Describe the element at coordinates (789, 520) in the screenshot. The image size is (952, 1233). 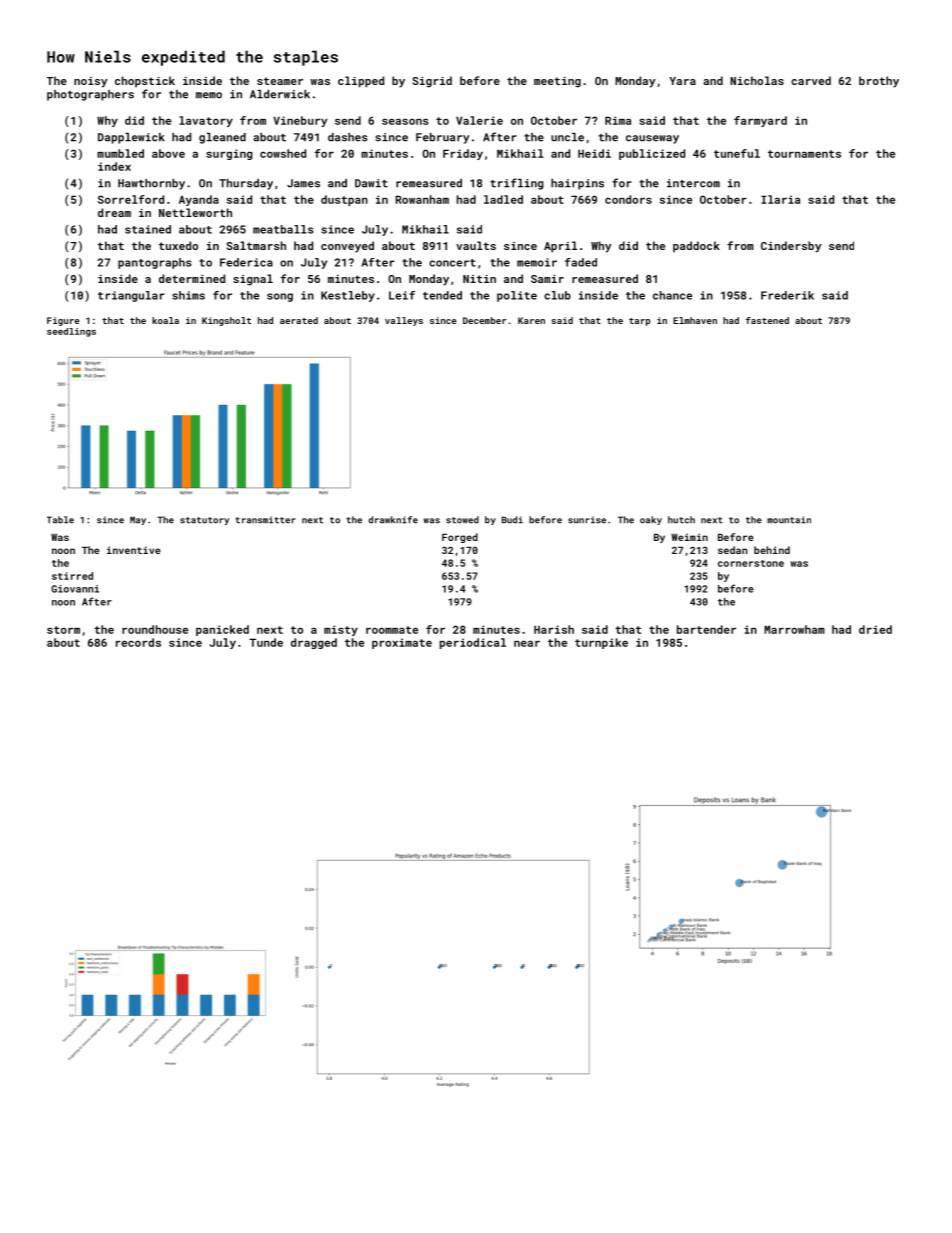
I see `mountain` at that location.
